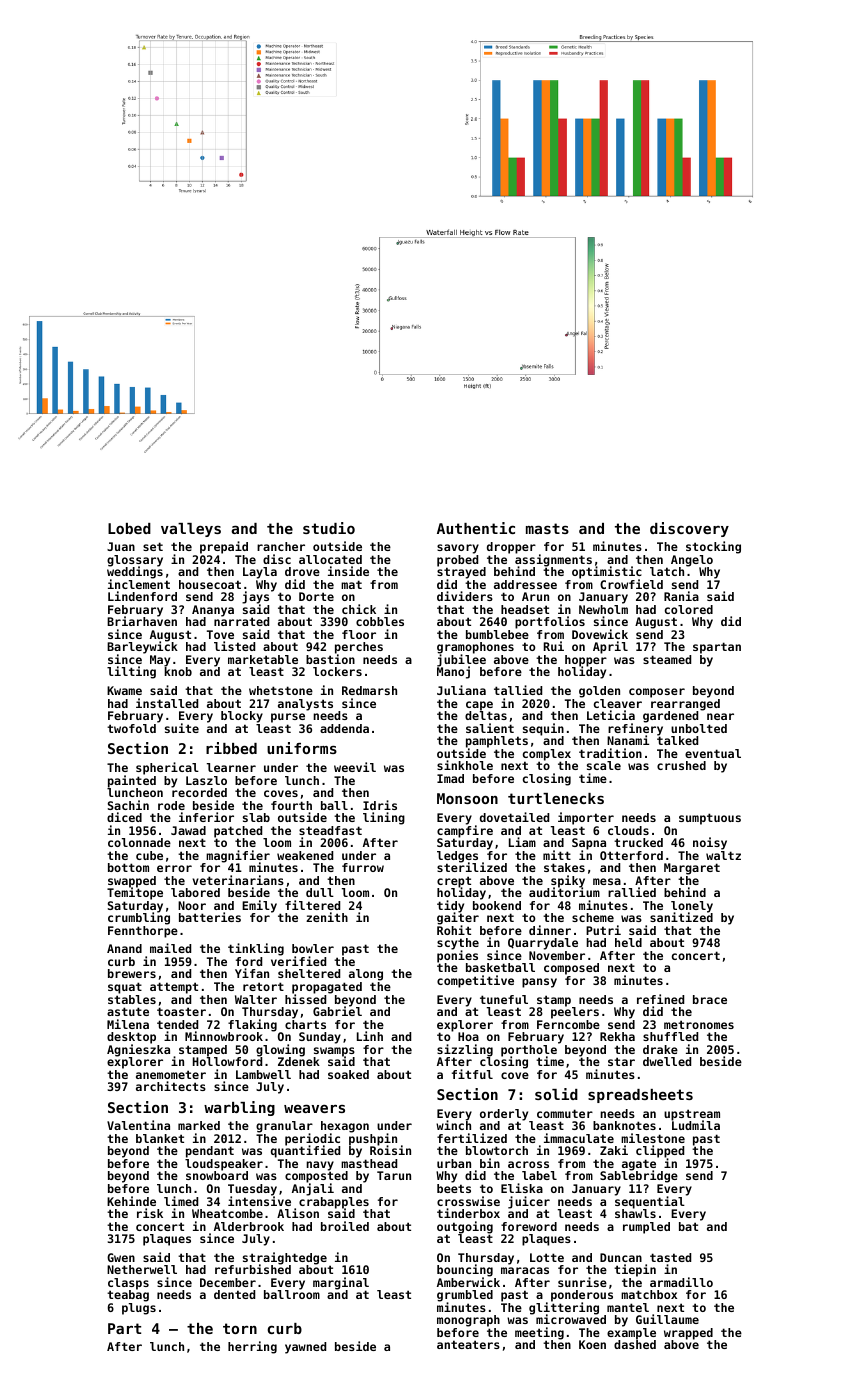  I want to click on plugs, so click(139, 1309).
